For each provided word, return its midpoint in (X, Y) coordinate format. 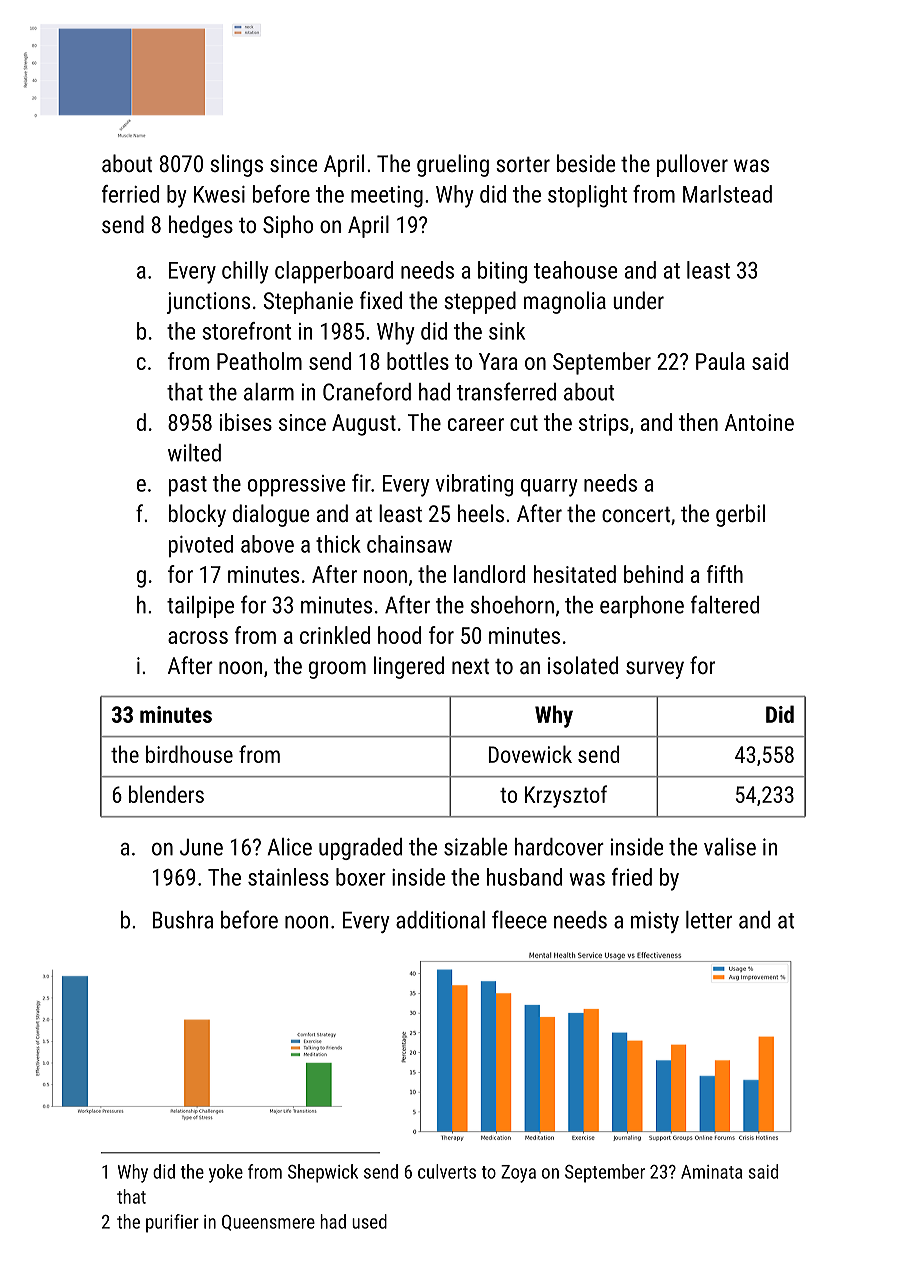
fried (632, 877)
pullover (692, 165)
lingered (409, 667)
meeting (387, 197)
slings (237, 165)
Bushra (183, 920)
